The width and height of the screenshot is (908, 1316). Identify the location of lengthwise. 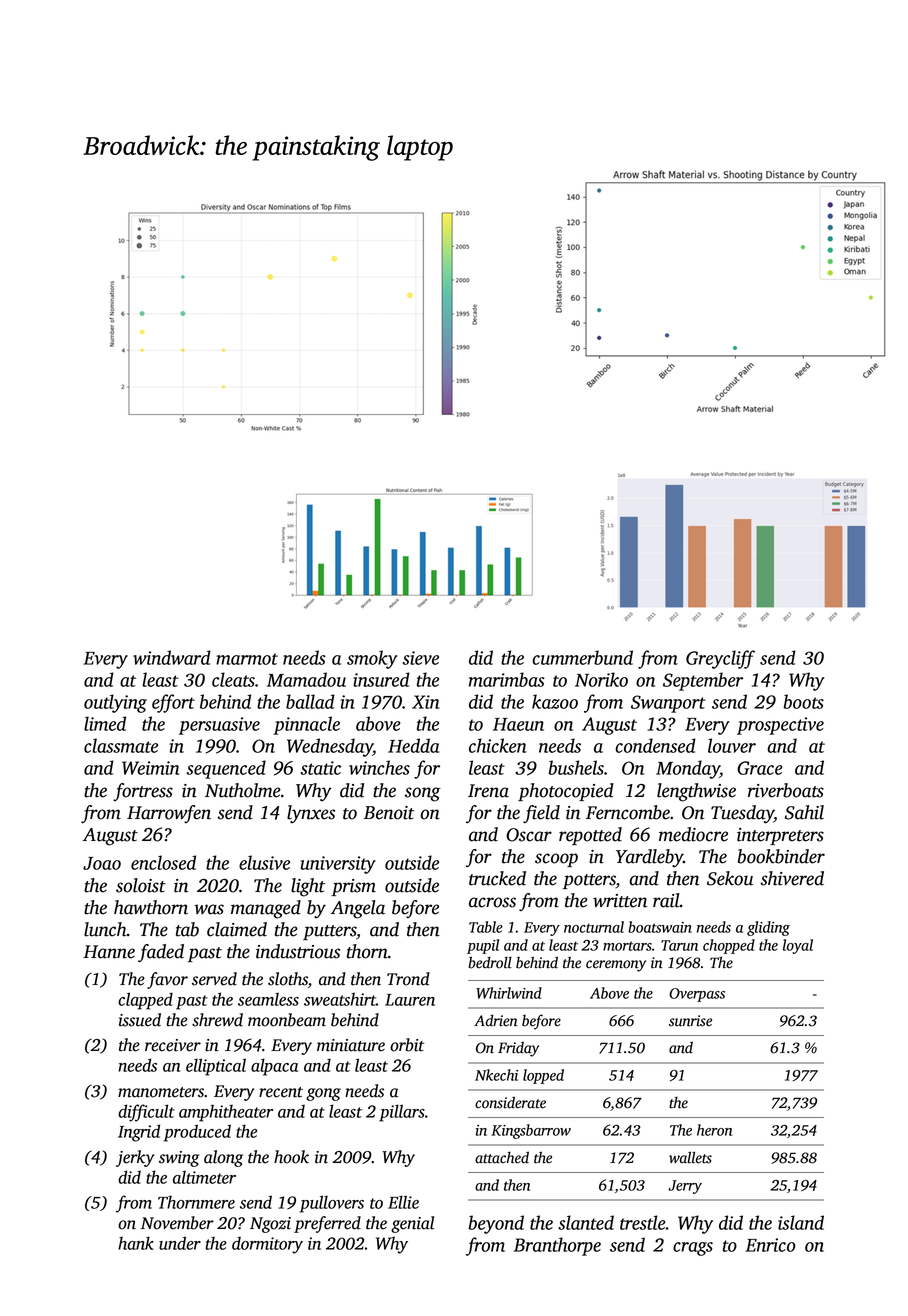
(696, 792).
